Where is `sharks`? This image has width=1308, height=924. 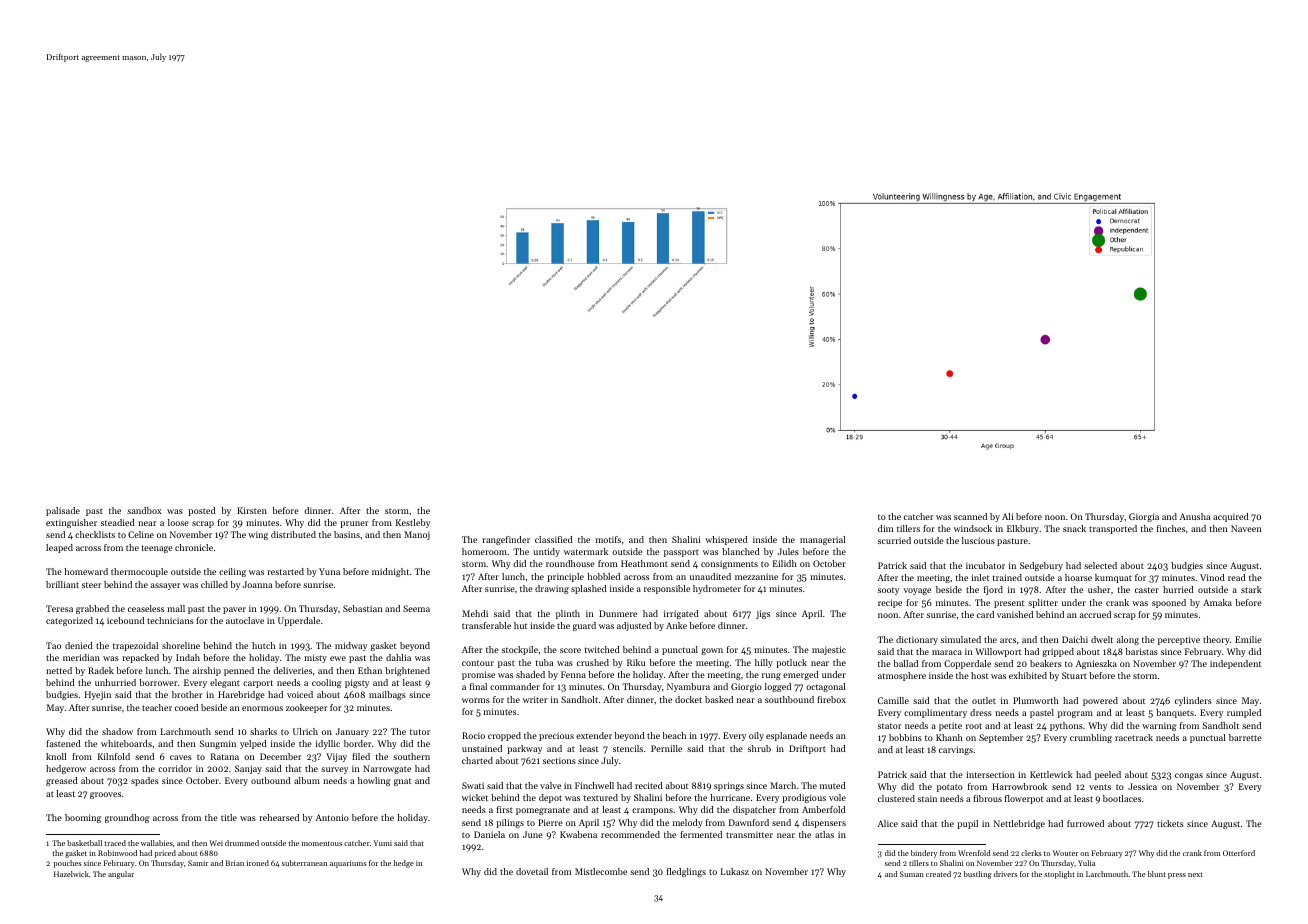
sharks is located at coordinates (263, 731).
